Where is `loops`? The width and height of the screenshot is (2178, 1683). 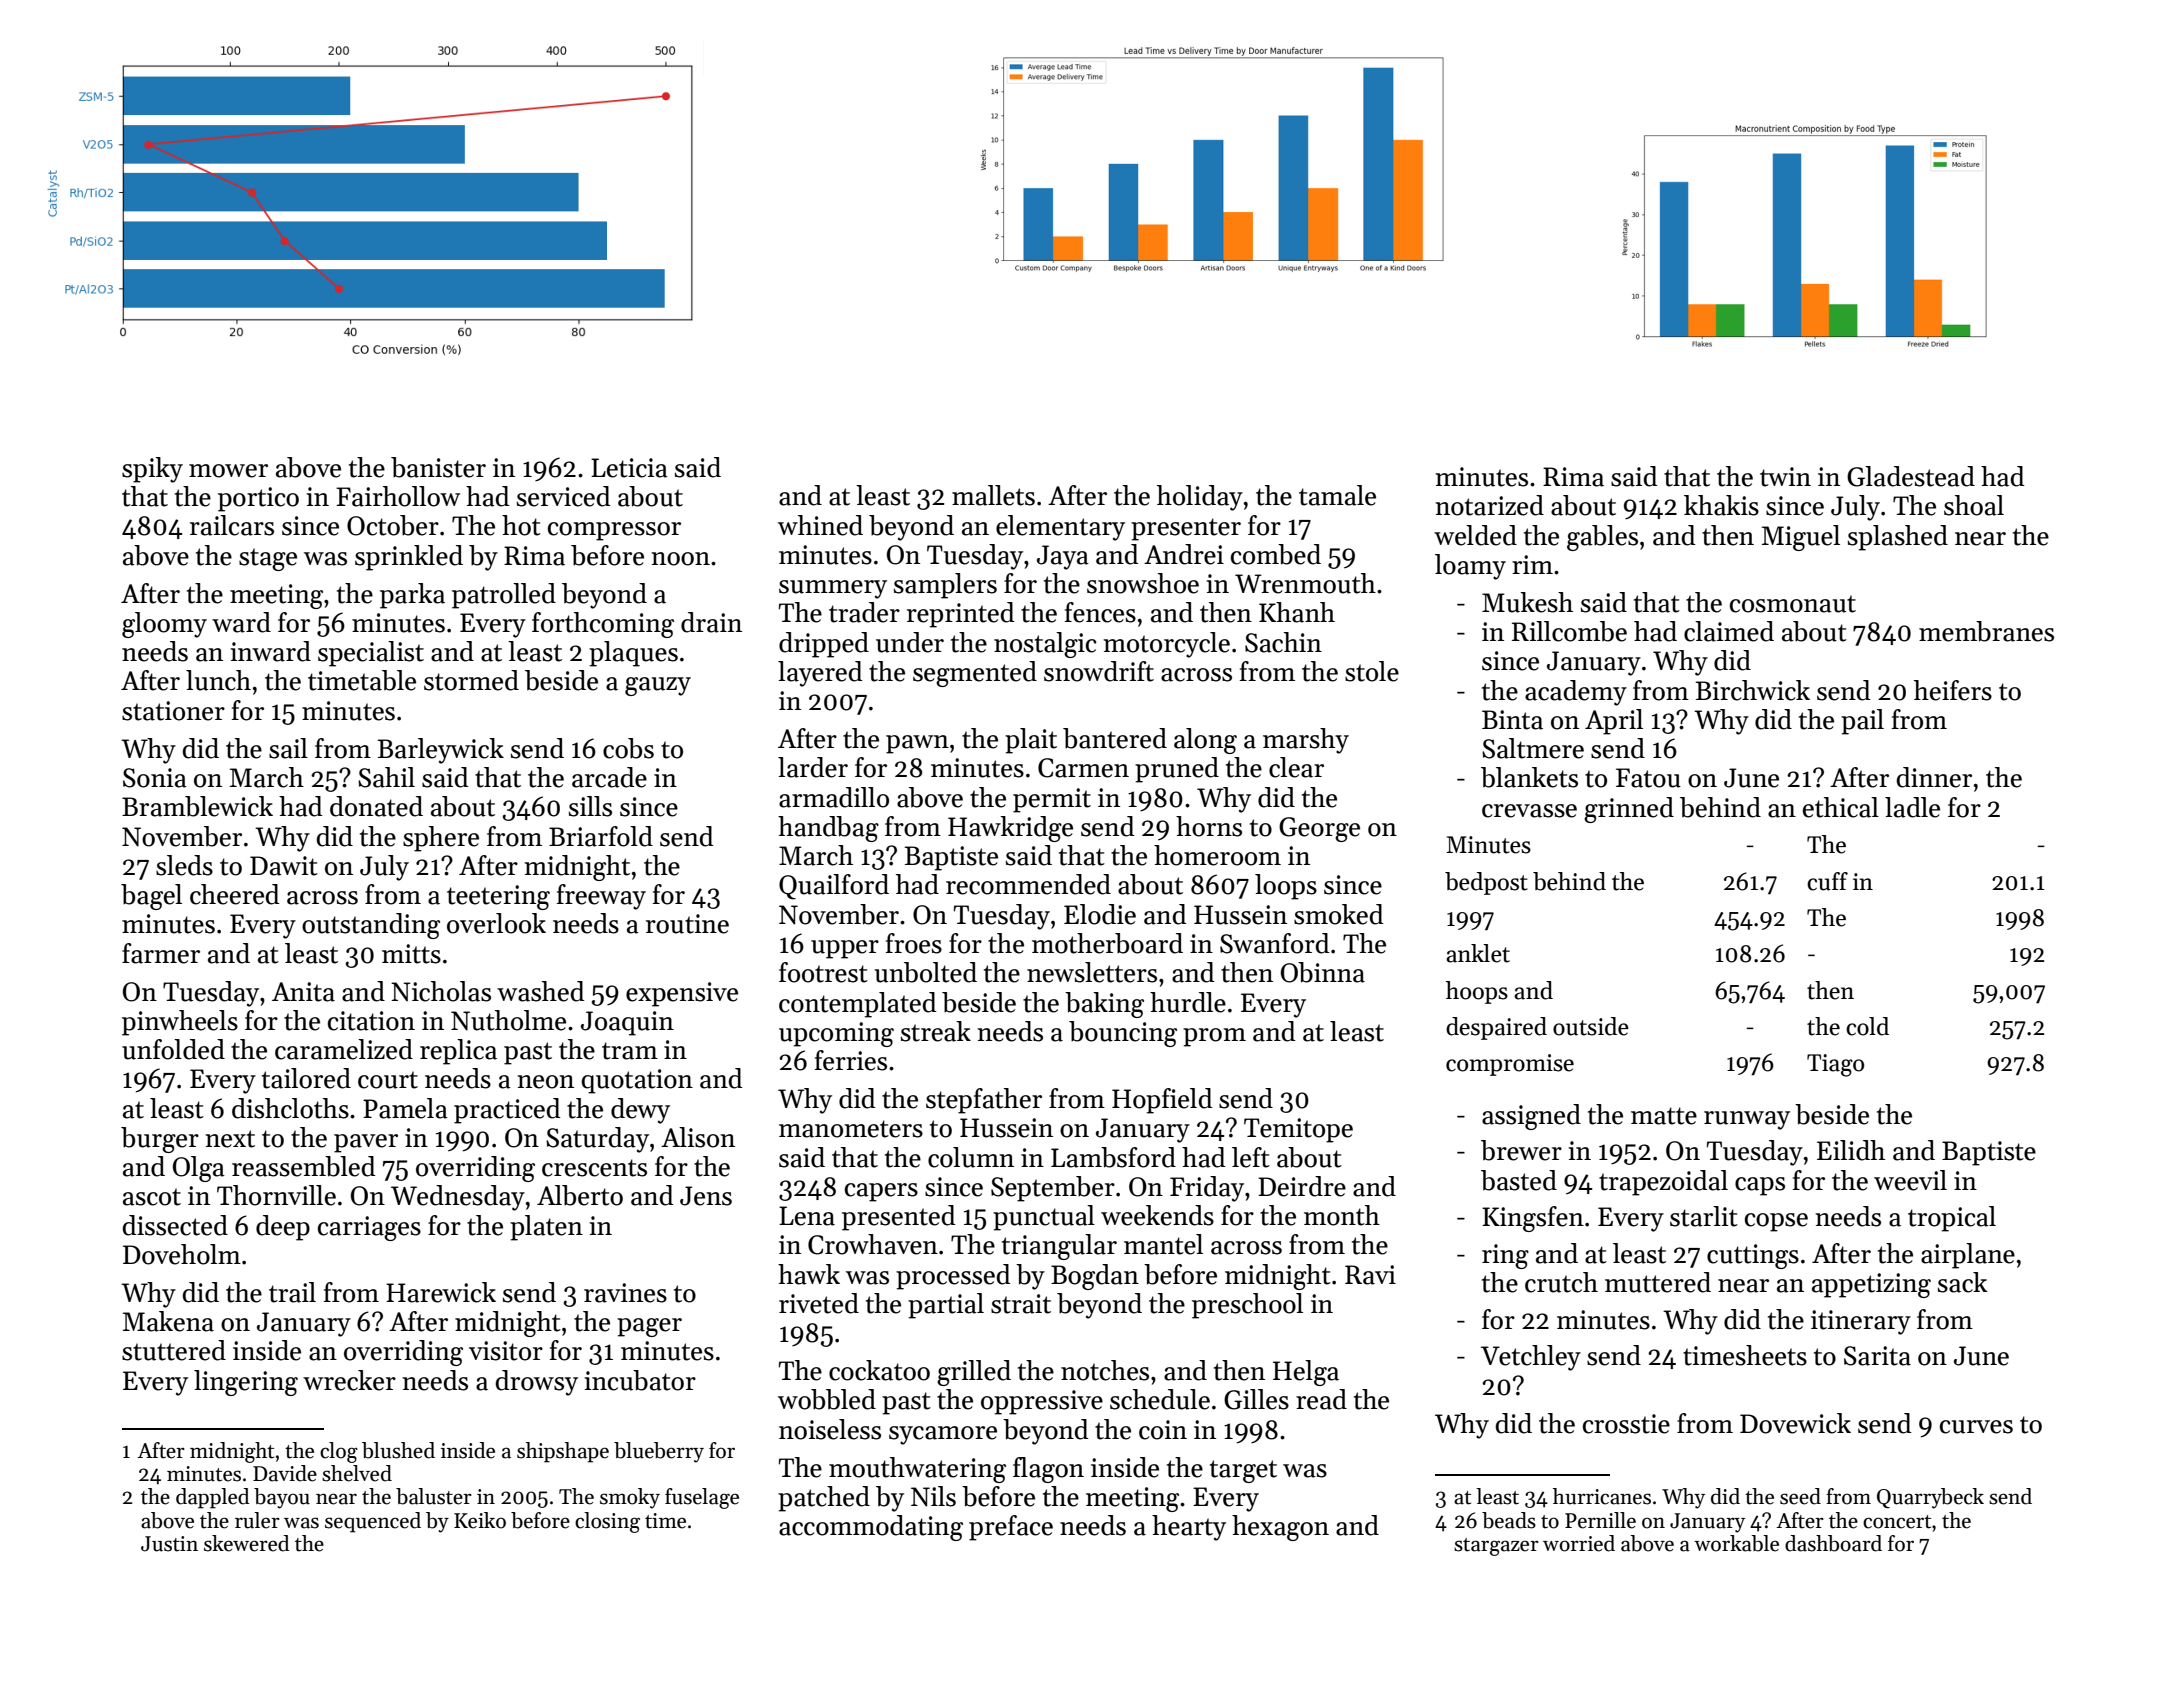 loops is located at coordinates (1286, 887).
